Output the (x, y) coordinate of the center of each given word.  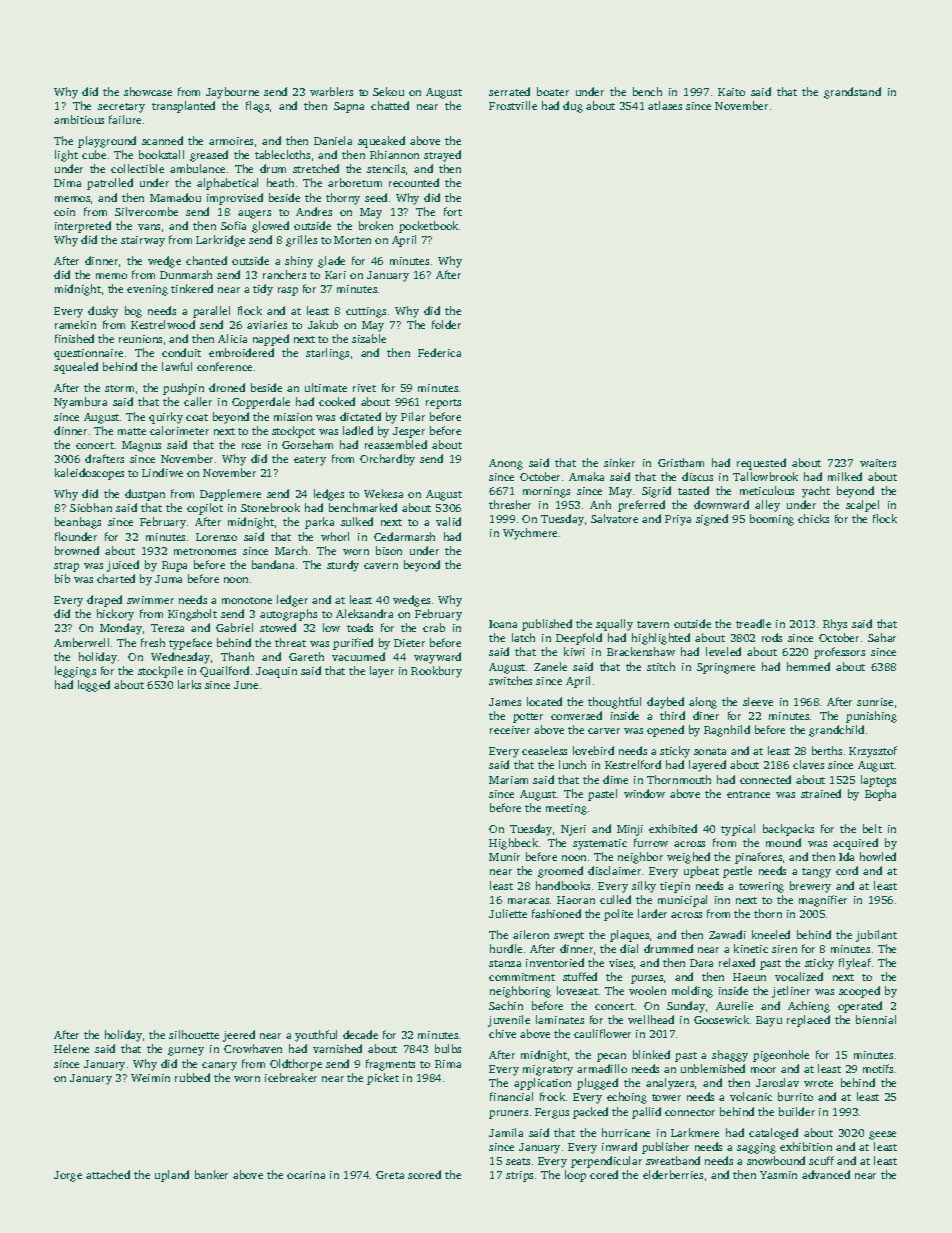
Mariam (508, 780)
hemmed (808, 666)
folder (446, 324)
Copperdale (261, 403)
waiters (878, 463)
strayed (442, 156)
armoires (231, 141)
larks (189, 684)
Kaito (731, 92)
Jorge (68, 1176)
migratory (548, 1070)
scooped (859, 992)
